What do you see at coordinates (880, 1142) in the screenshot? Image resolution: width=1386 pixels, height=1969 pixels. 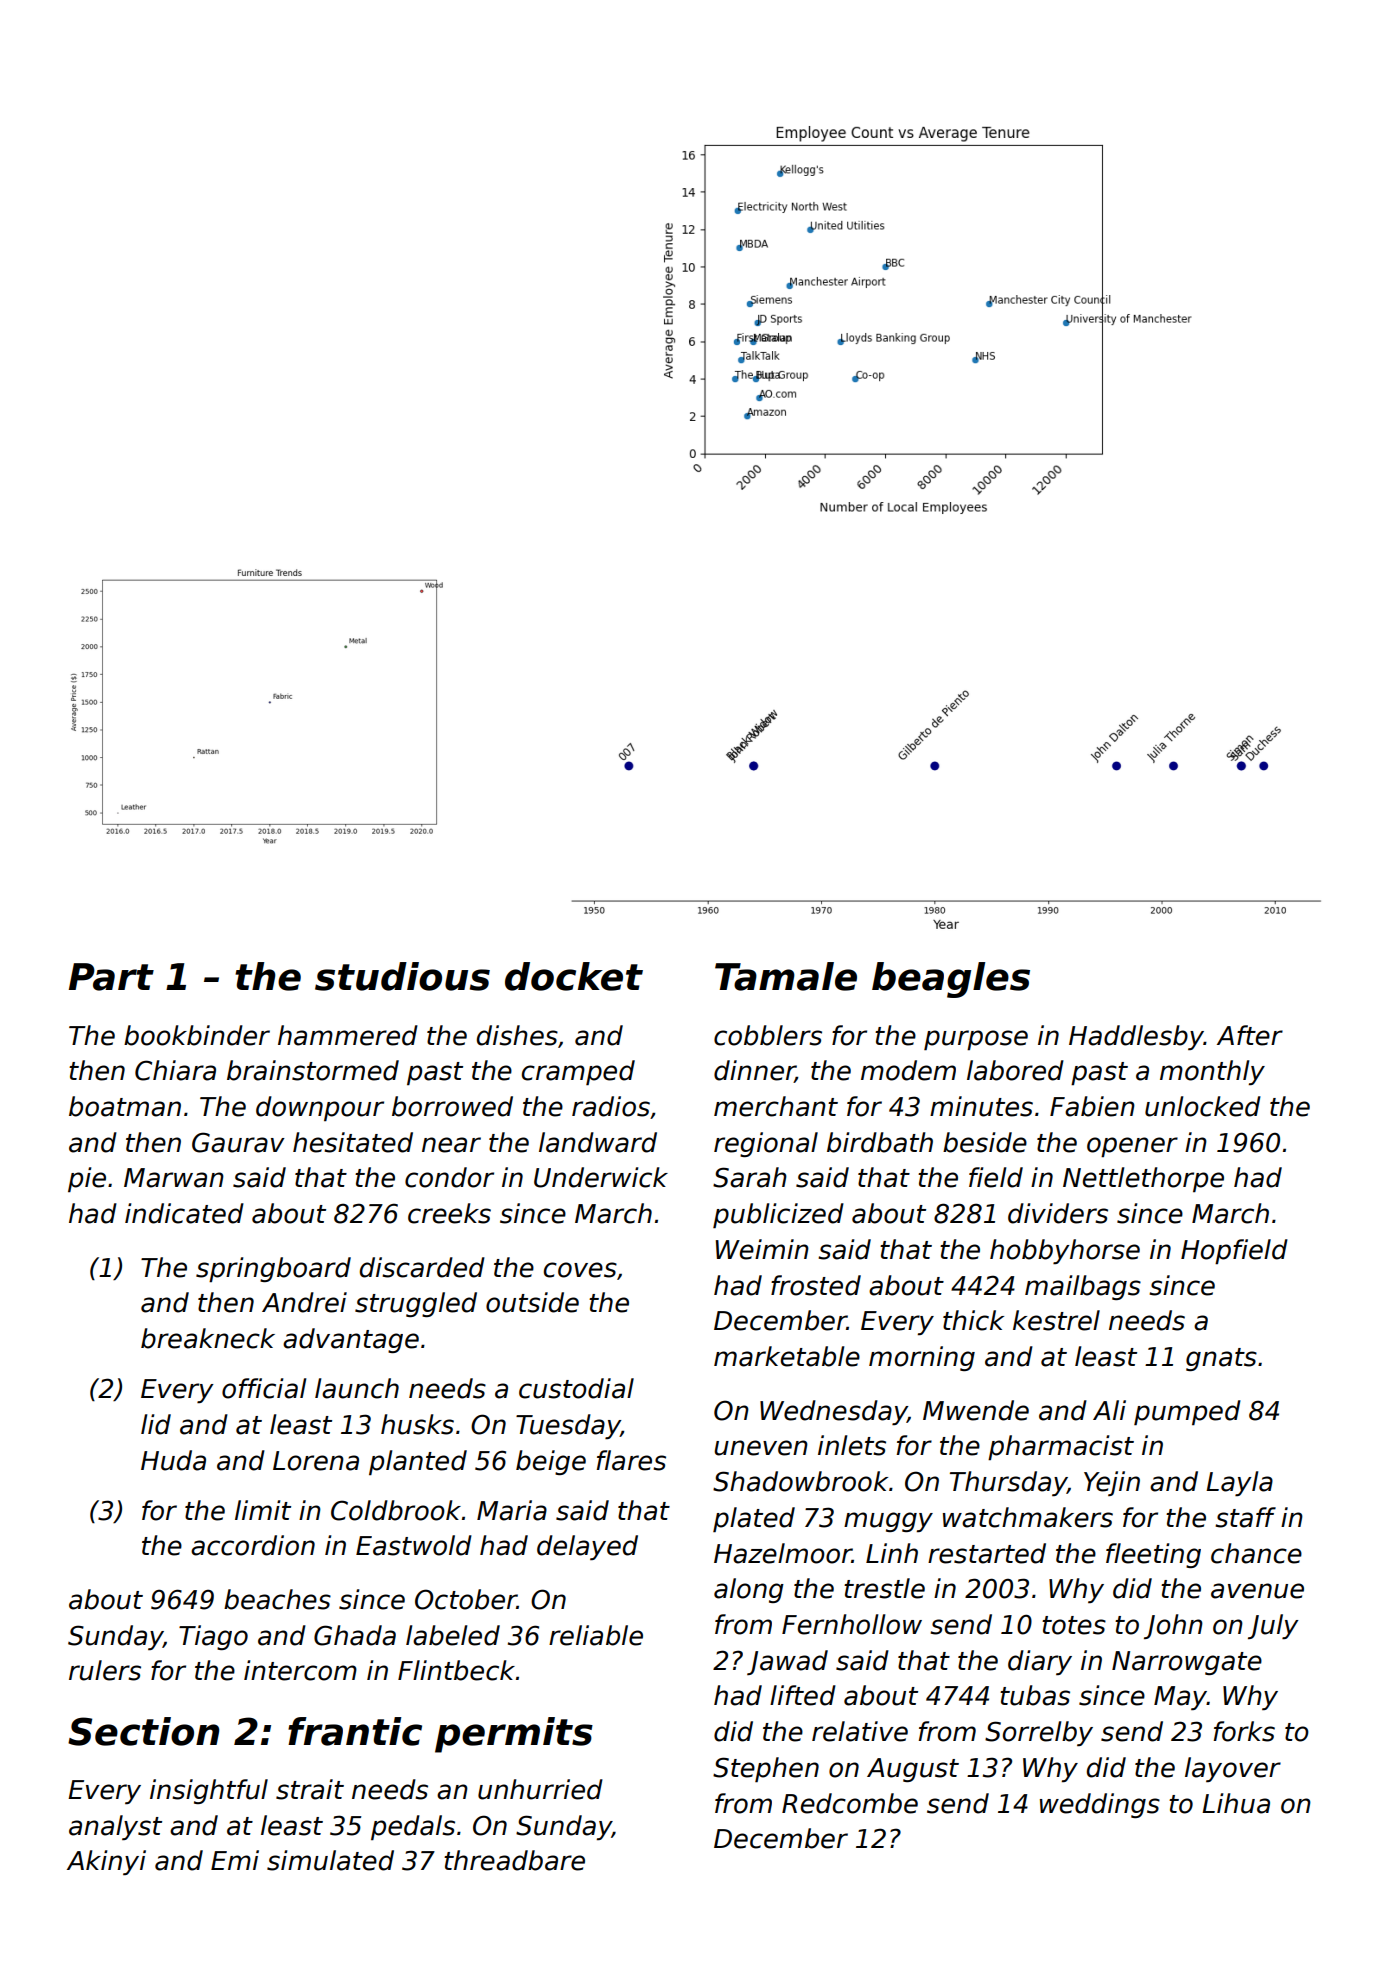 I see `birdbath` at bounding box center [880, 1142].
